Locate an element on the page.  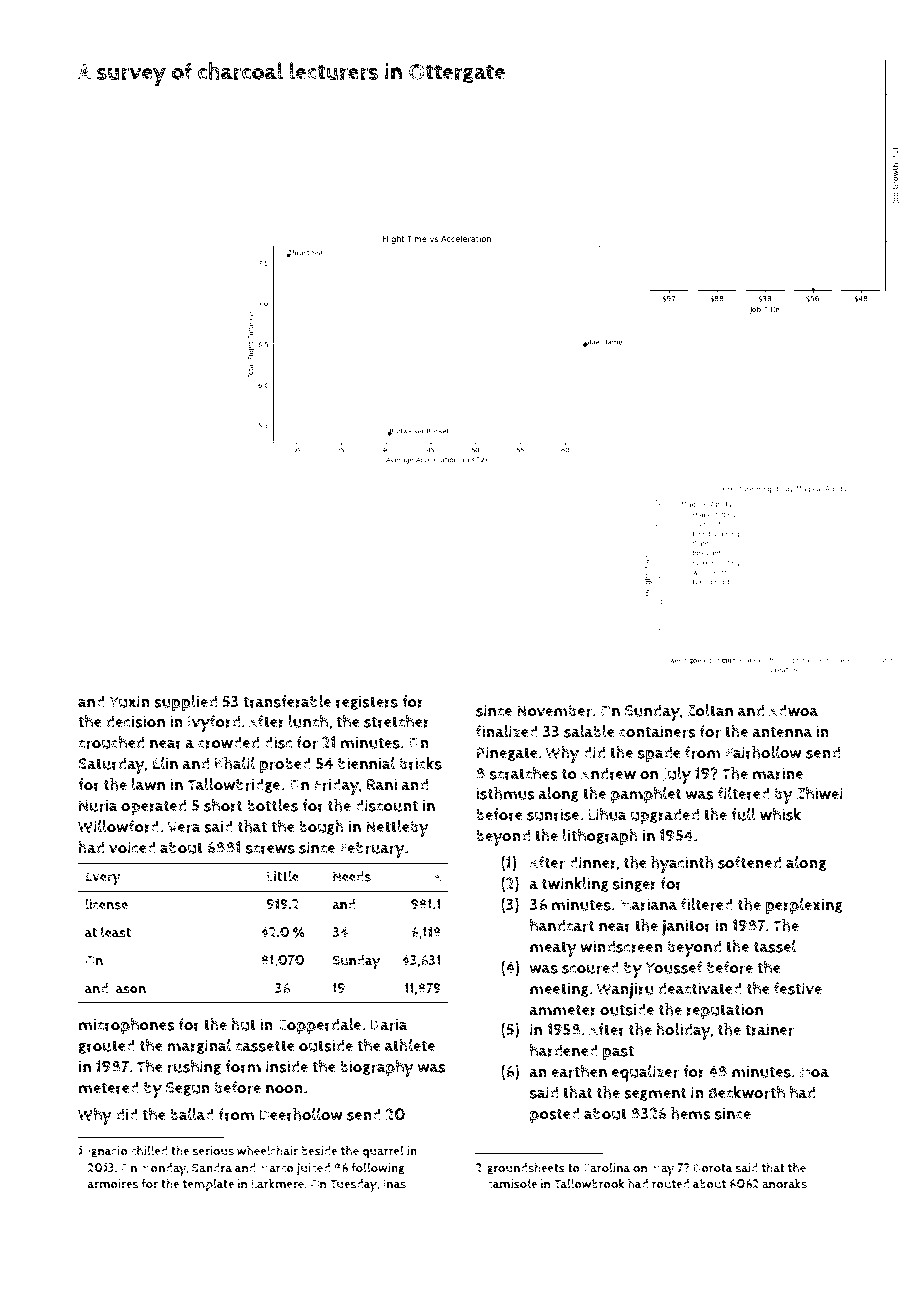
Zhiwei is located at coordinates (820, 793).
